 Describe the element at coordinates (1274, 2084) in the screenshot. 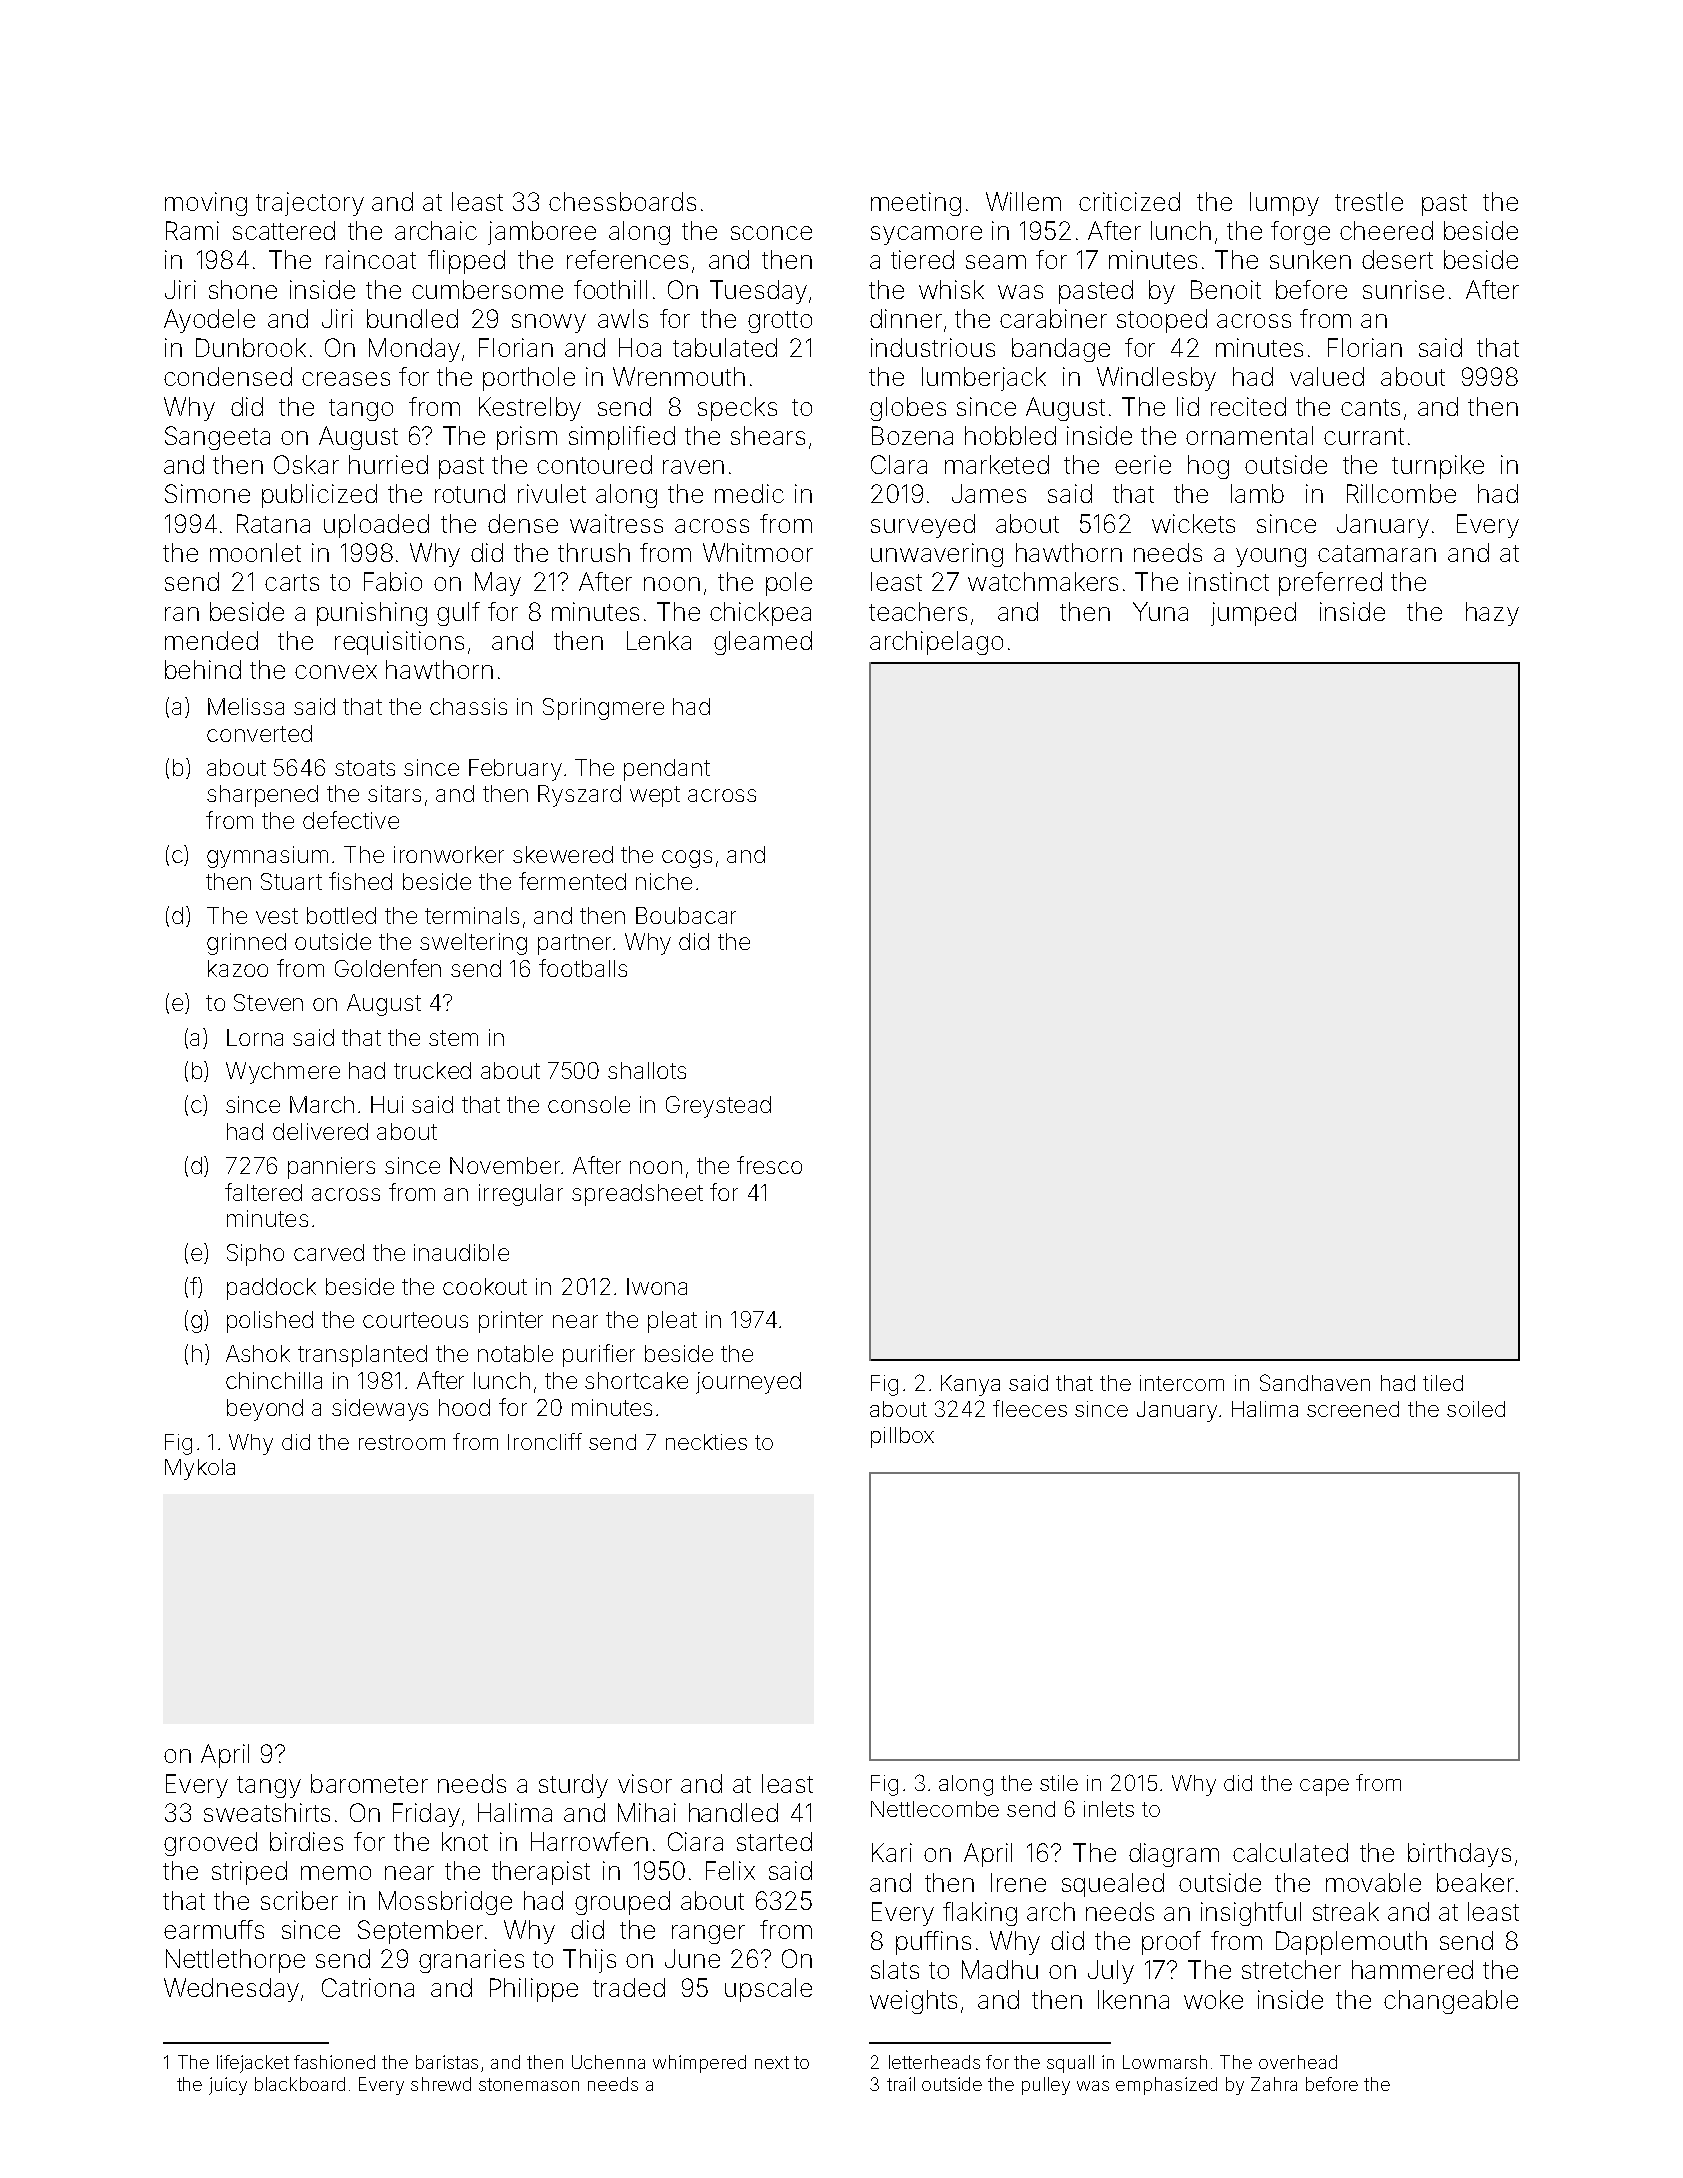

I see `Zahra` at that location.
